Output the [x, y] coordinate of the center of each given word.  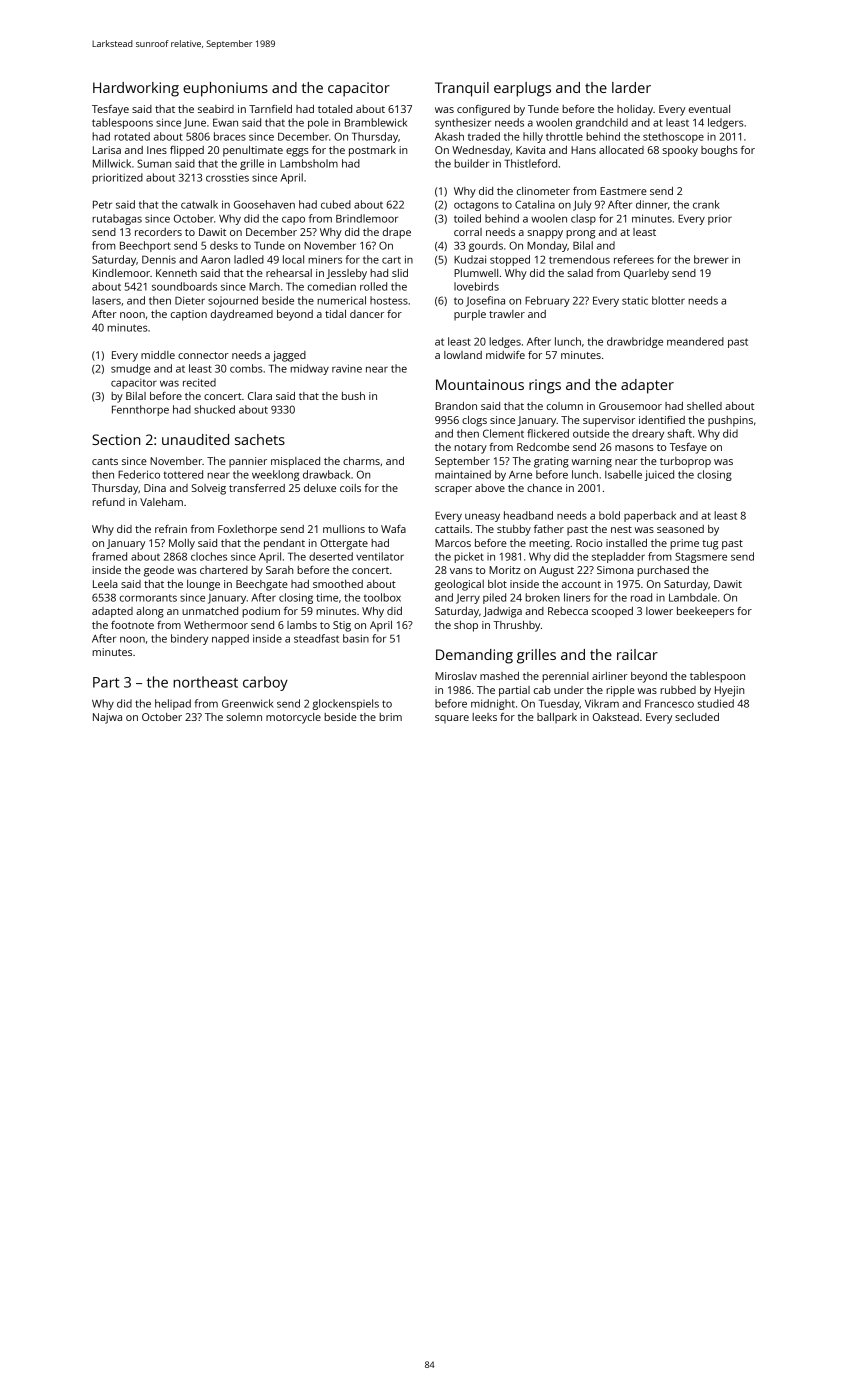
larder [631, 87]
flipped [187, 151]
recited [199, 382]
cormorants [148, 598]
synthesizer [463, 123]
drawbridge [635, 342]
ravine [347, 368]
